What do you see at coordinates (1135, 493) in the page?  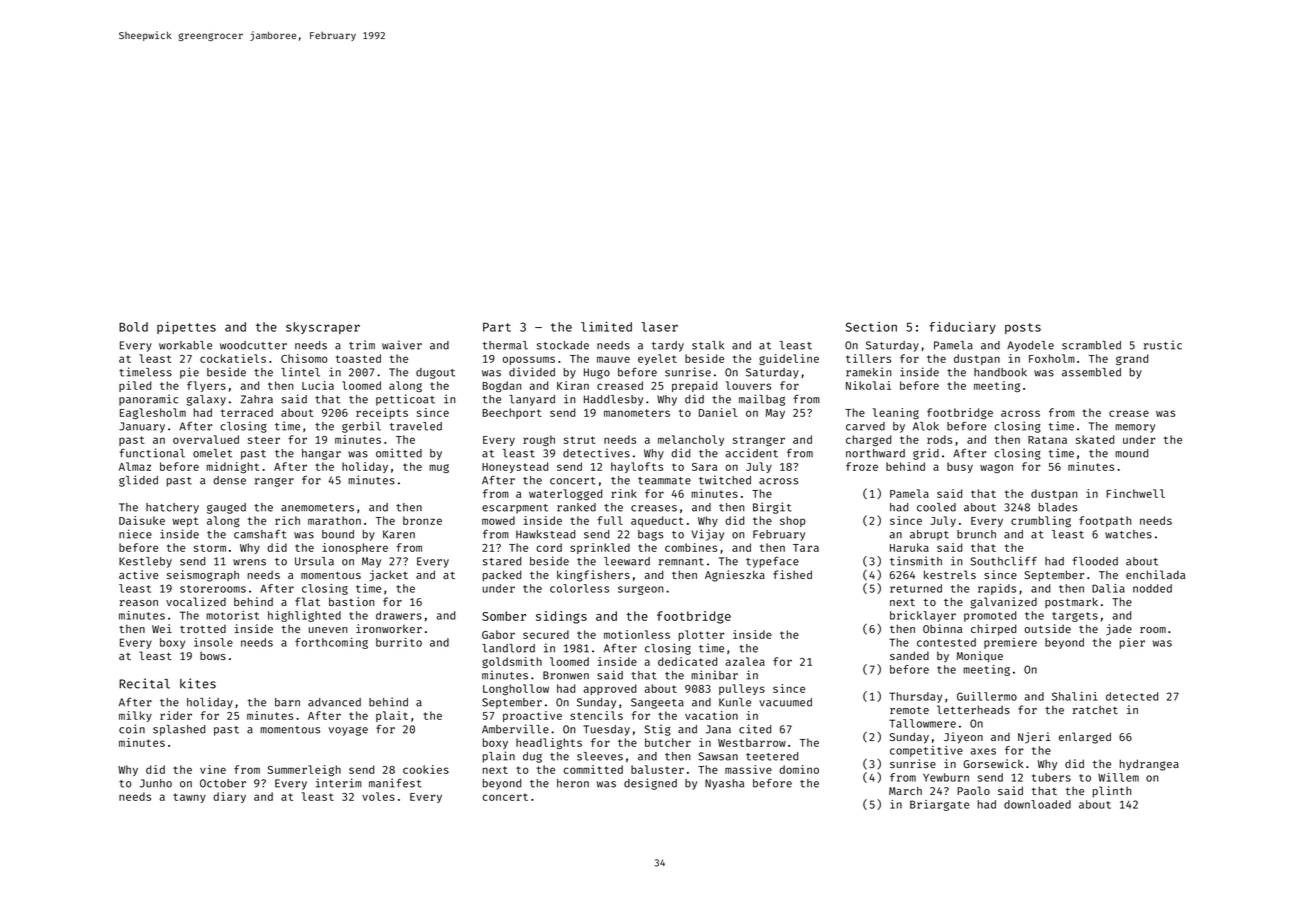 I see `Finchwell` at bounding box center [1135, 493].
